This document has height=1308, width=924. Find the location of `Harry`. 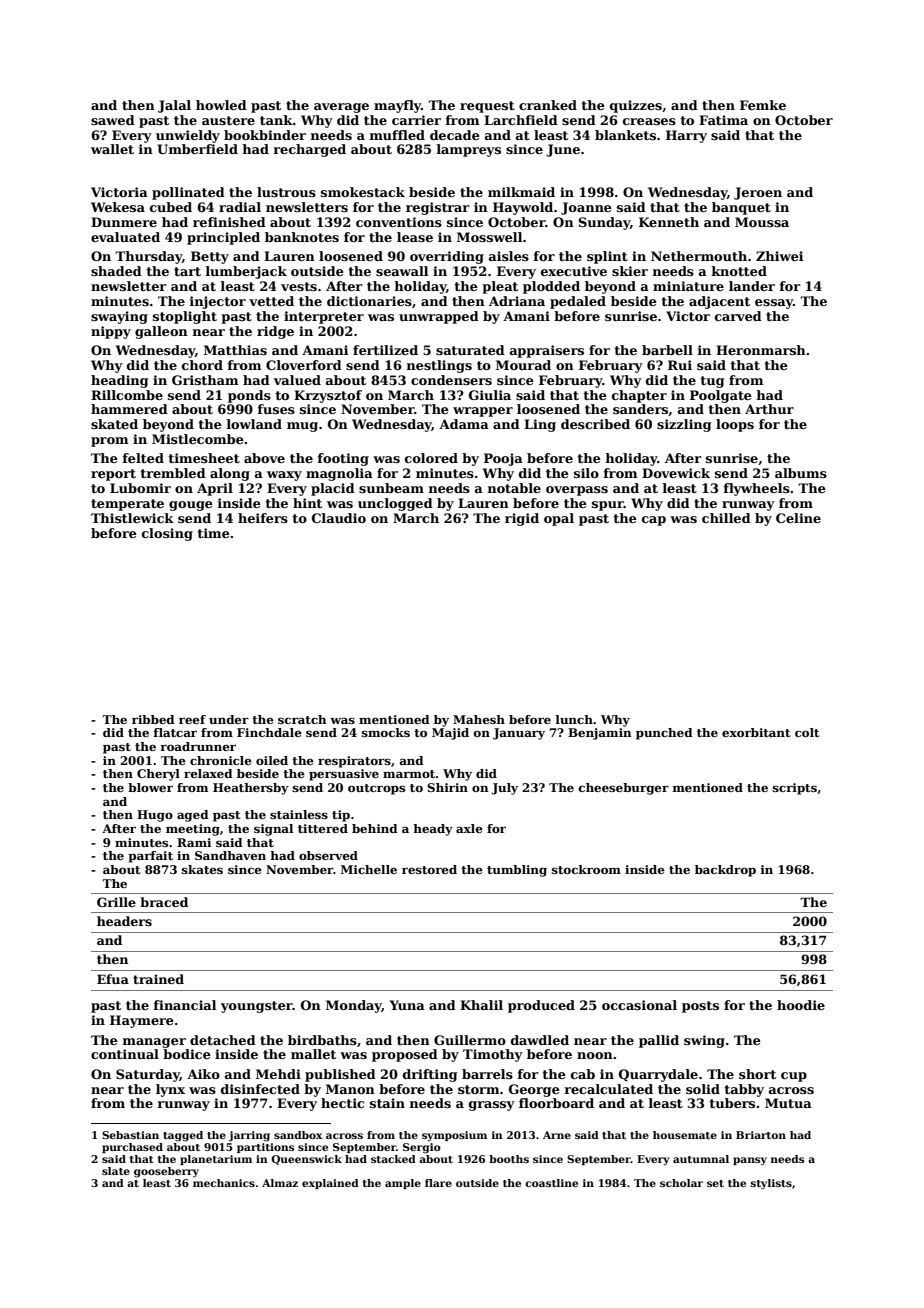

Harry is located at coordinates (686, 136).
